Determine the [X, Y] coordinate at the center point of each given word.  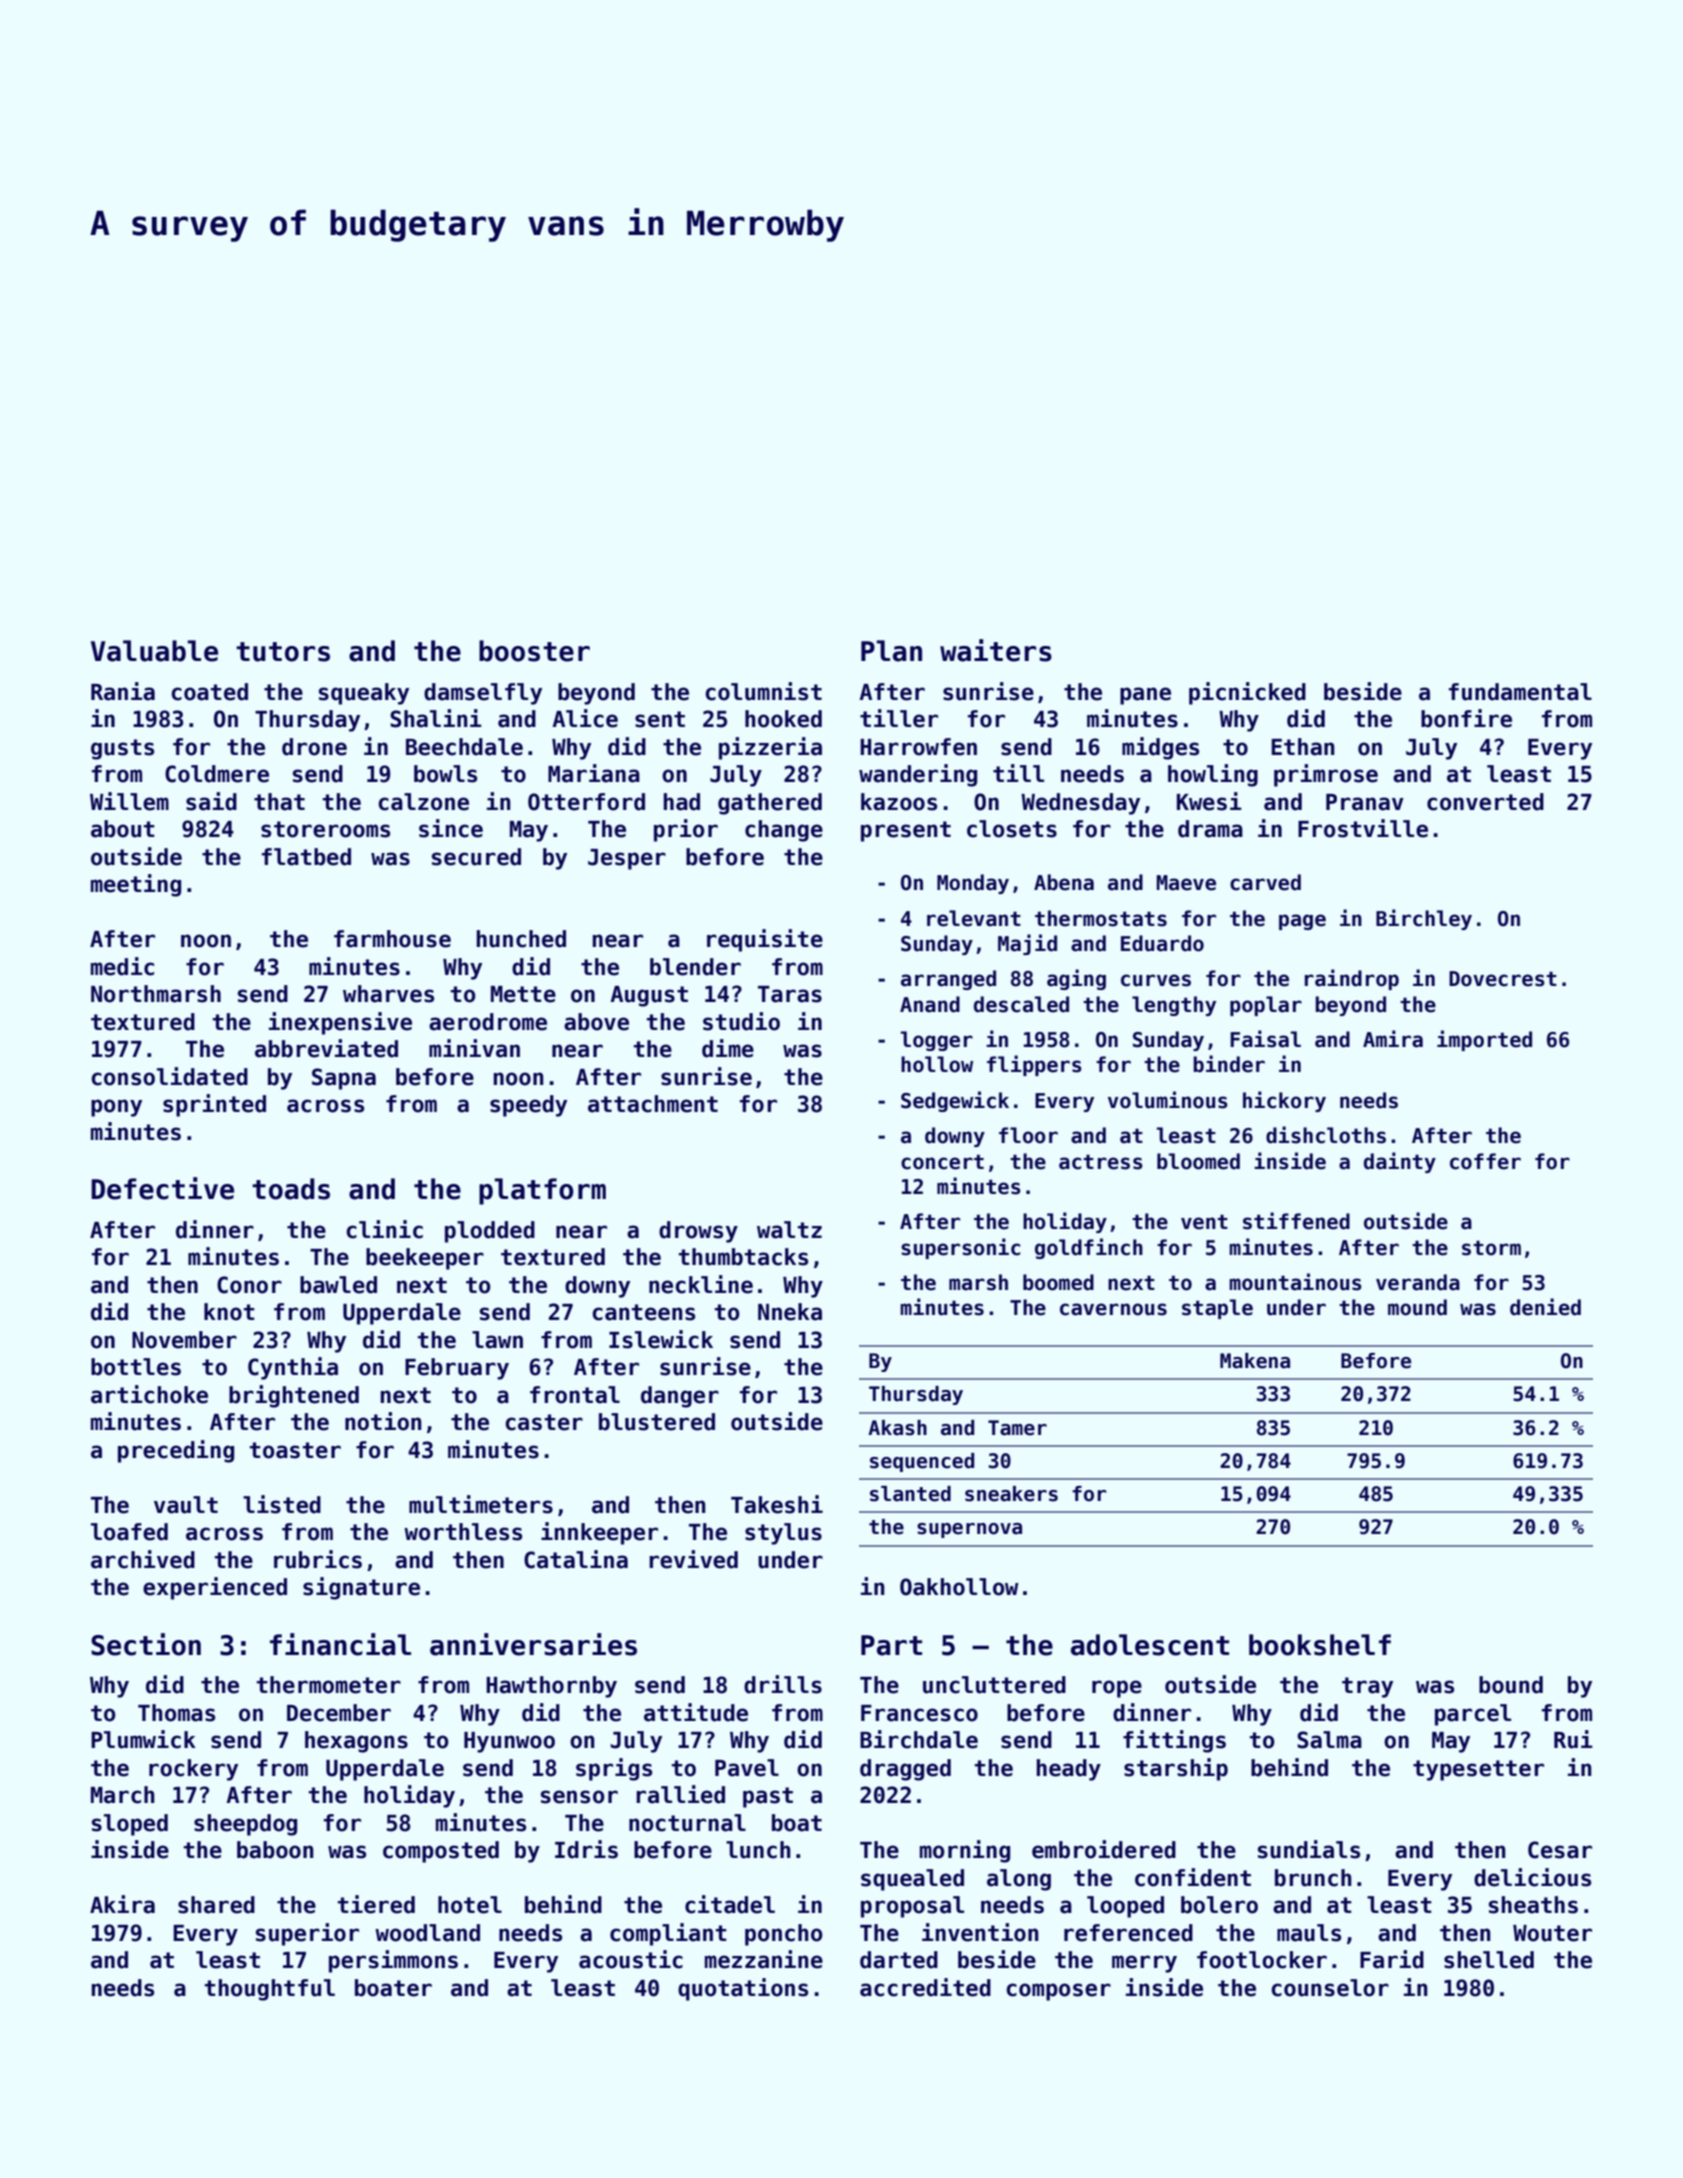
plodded [490, 1232]
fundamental [1520, 692]
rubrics [318, 1559]
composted [441, 1852]
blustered [657, 1422]
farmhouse [392, 939]
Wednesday [1080, 804]
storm [1491, 1248]
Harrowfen [918, 747]
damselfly [483, 694]
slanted [910, 1494]
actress [1101, 1162]
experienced [215, 1588]
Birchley [1424, 919]
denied [1545, 1307]
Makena [1255, 1361]
